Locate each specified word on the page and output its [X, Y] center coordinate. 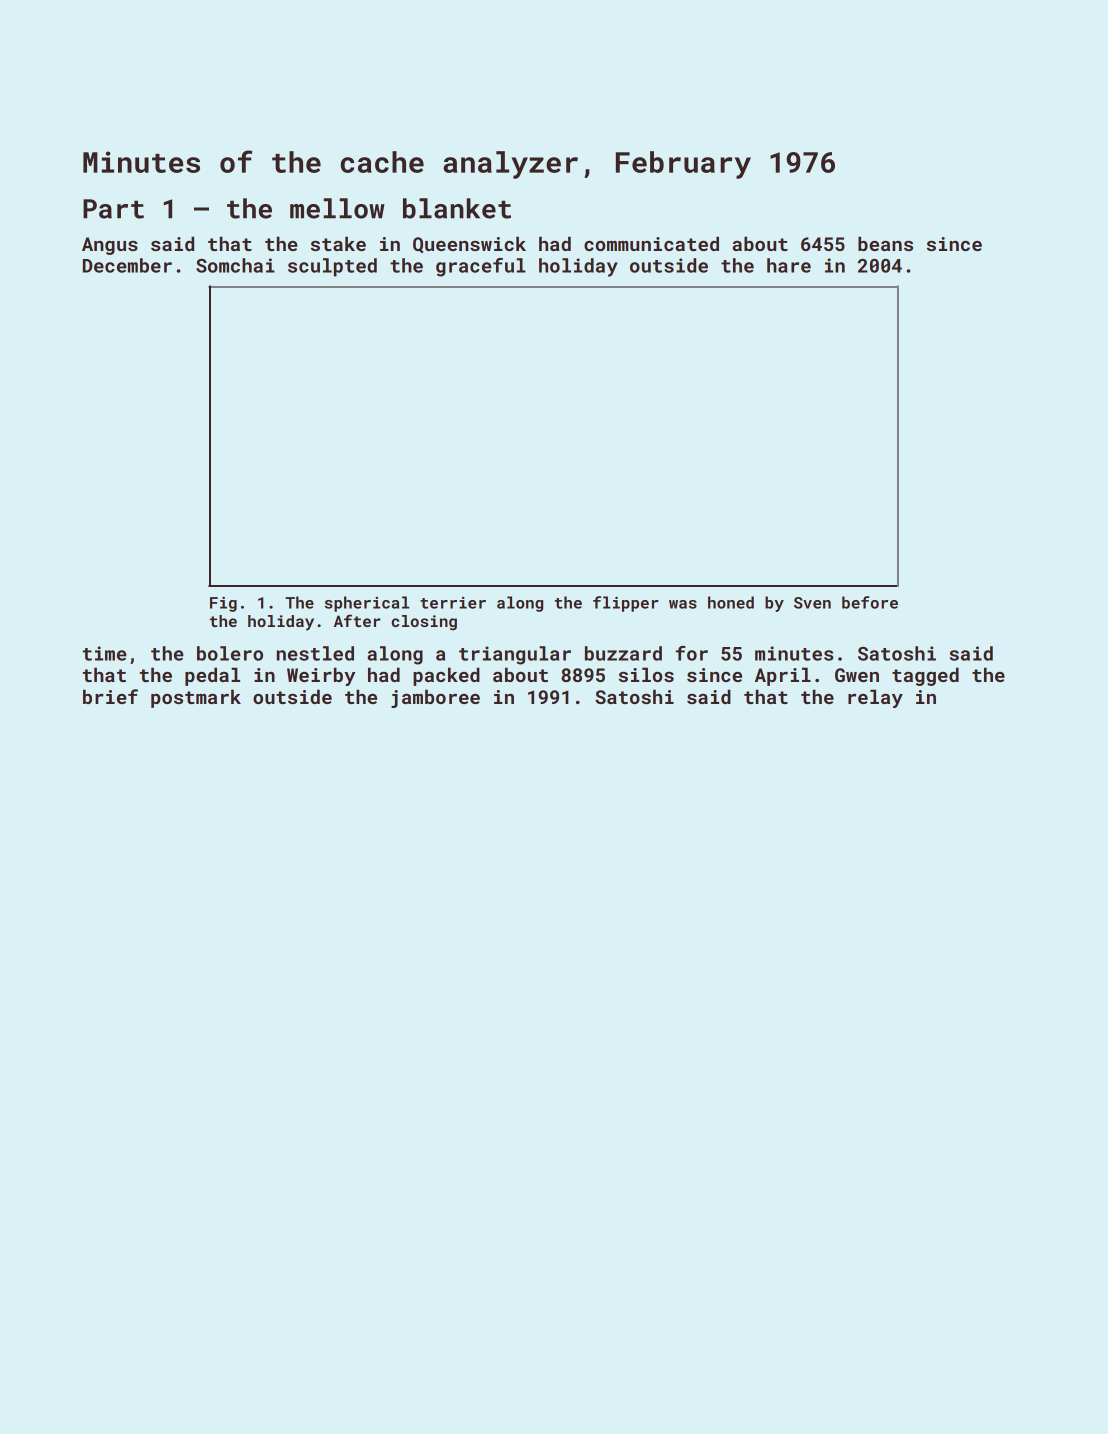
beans [885, 243]
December [127, 265]
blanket [457, 208]
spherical [367, 604]
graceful [481, 267]
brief [110, 696]
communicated [651, 243]
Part [113, 209]
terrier [453, 603]
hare [789, 265]
